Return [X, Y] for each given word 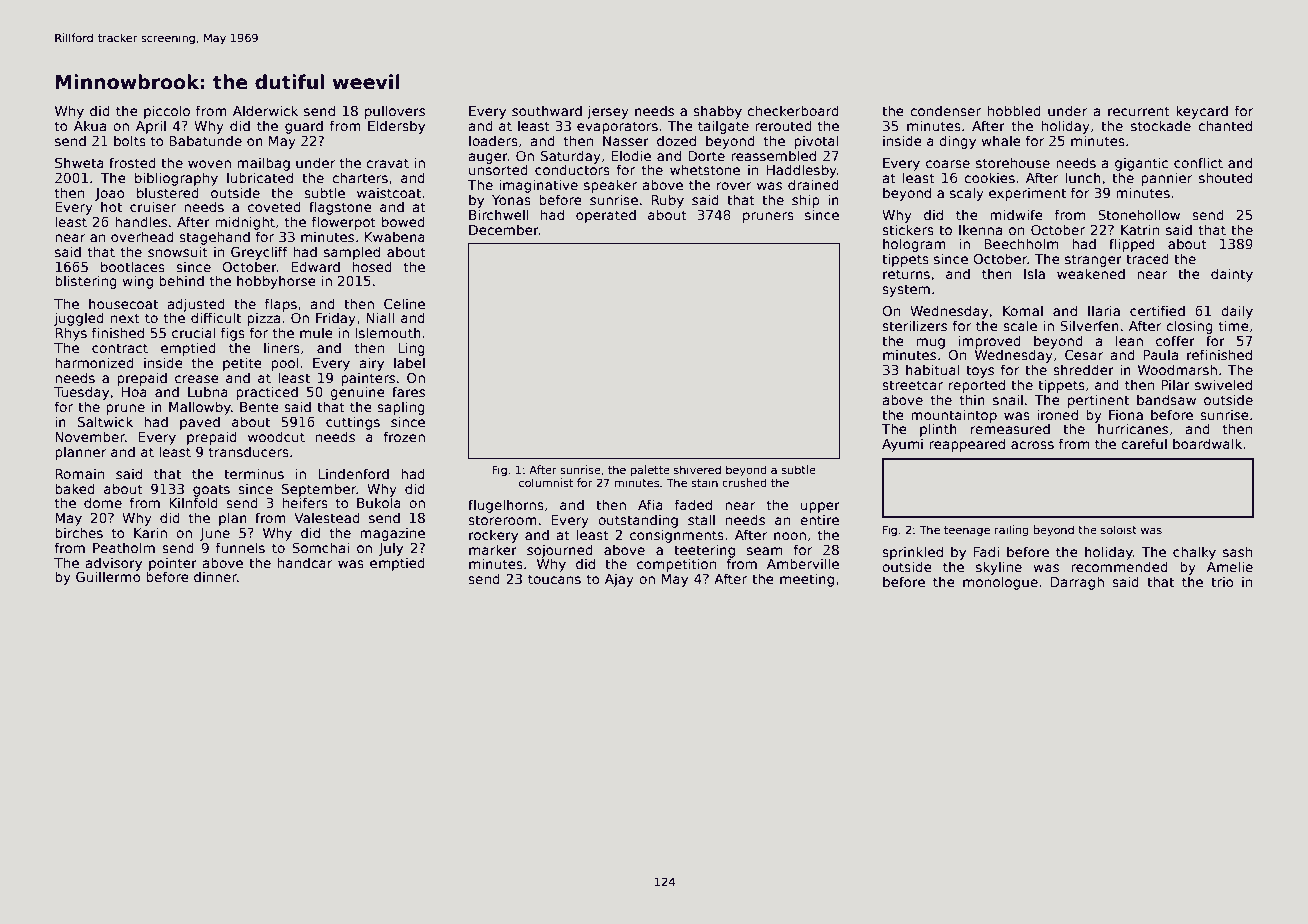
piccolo [167, 112]
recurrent [1139, 111]
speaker [610, 186]
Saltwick [105, 421]
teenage [967, 531]
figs [233, 334]
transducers [249, 451]
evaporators [617, 127]
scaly [967, 194]
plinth [938, 430]
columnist [546, 482]
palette [650, 470]
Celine [404, 303]
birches [79, 532]
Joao [110, 194]
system [906, 290]
